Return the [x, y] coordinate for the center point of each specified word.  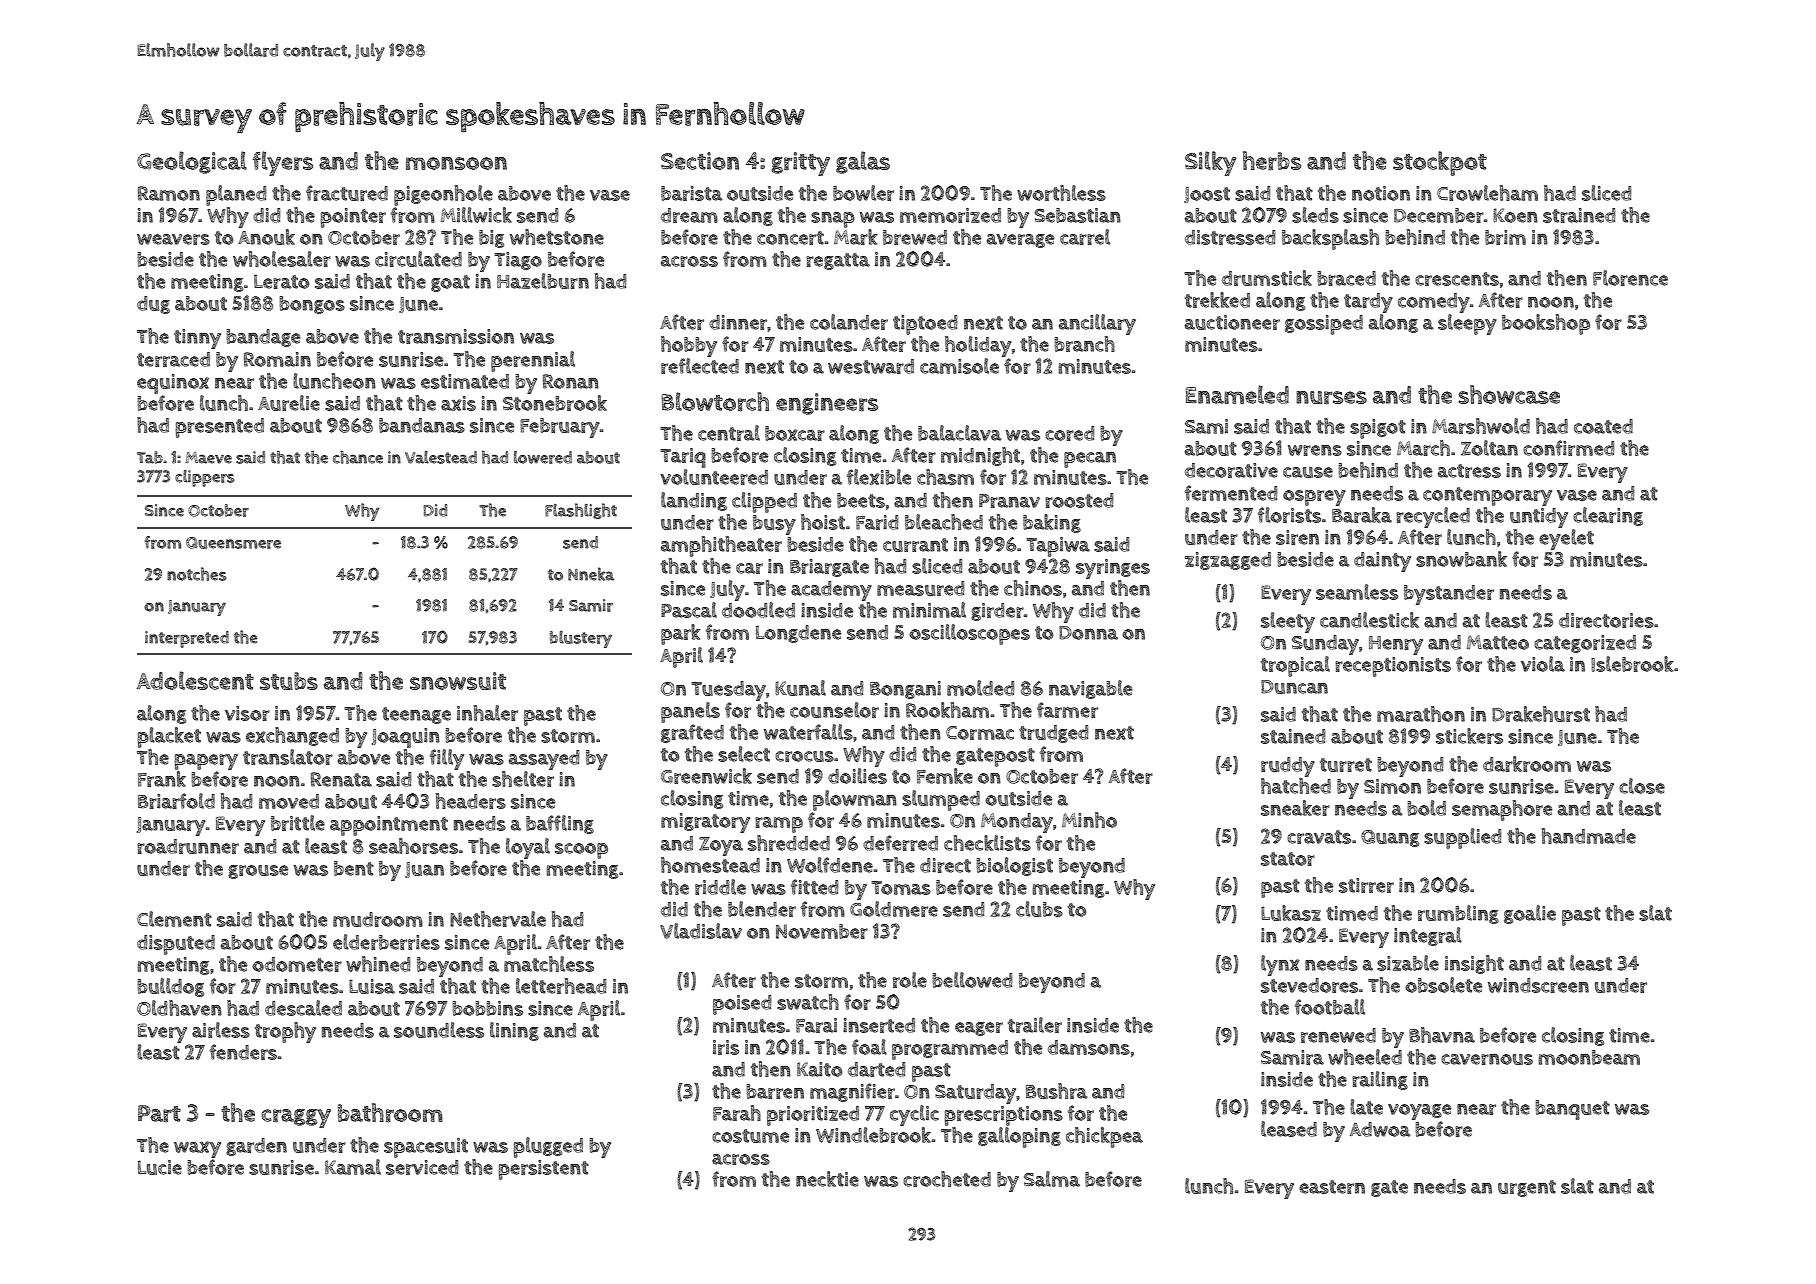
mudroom [378, 919]
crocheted [947, 1179]
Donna [1088, 633]
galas [863, 162]
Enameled [1237, 394]
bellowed [972, 980]
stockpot [1440, 163]
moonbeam [1589, 1057]
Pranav [1009, 501]
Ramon [169, 193]
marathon [1421, 714]
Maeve [208, 458]
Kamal [353, 1167]
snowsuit [458, 681]
